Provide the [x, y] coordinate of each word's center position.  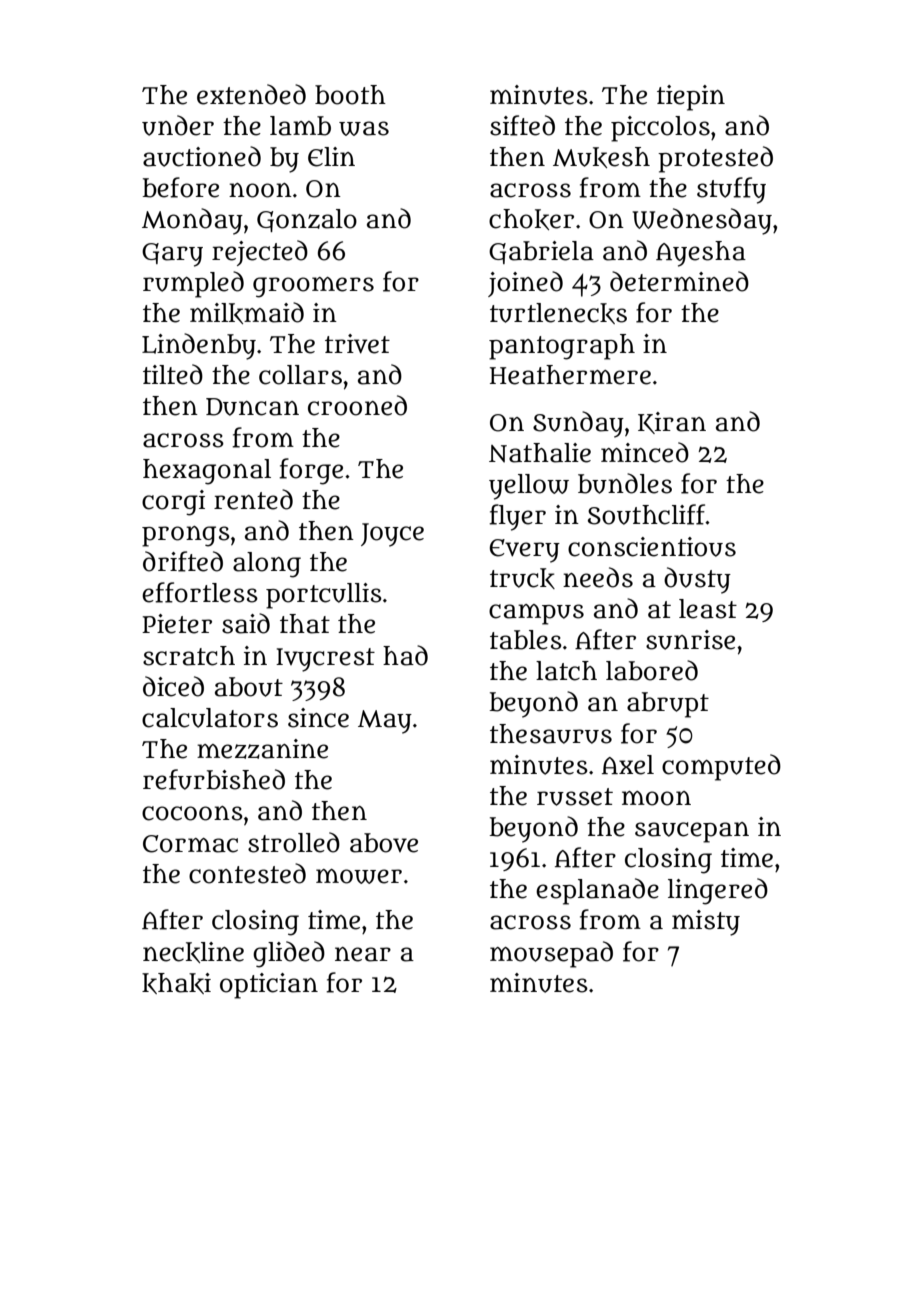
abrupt [668, 705]
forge [311, 471]
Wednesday [702, 221]
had [405, 655]
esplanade [597, 891]
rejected [260, 253]
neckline [193, 952]
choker [531, 219]
